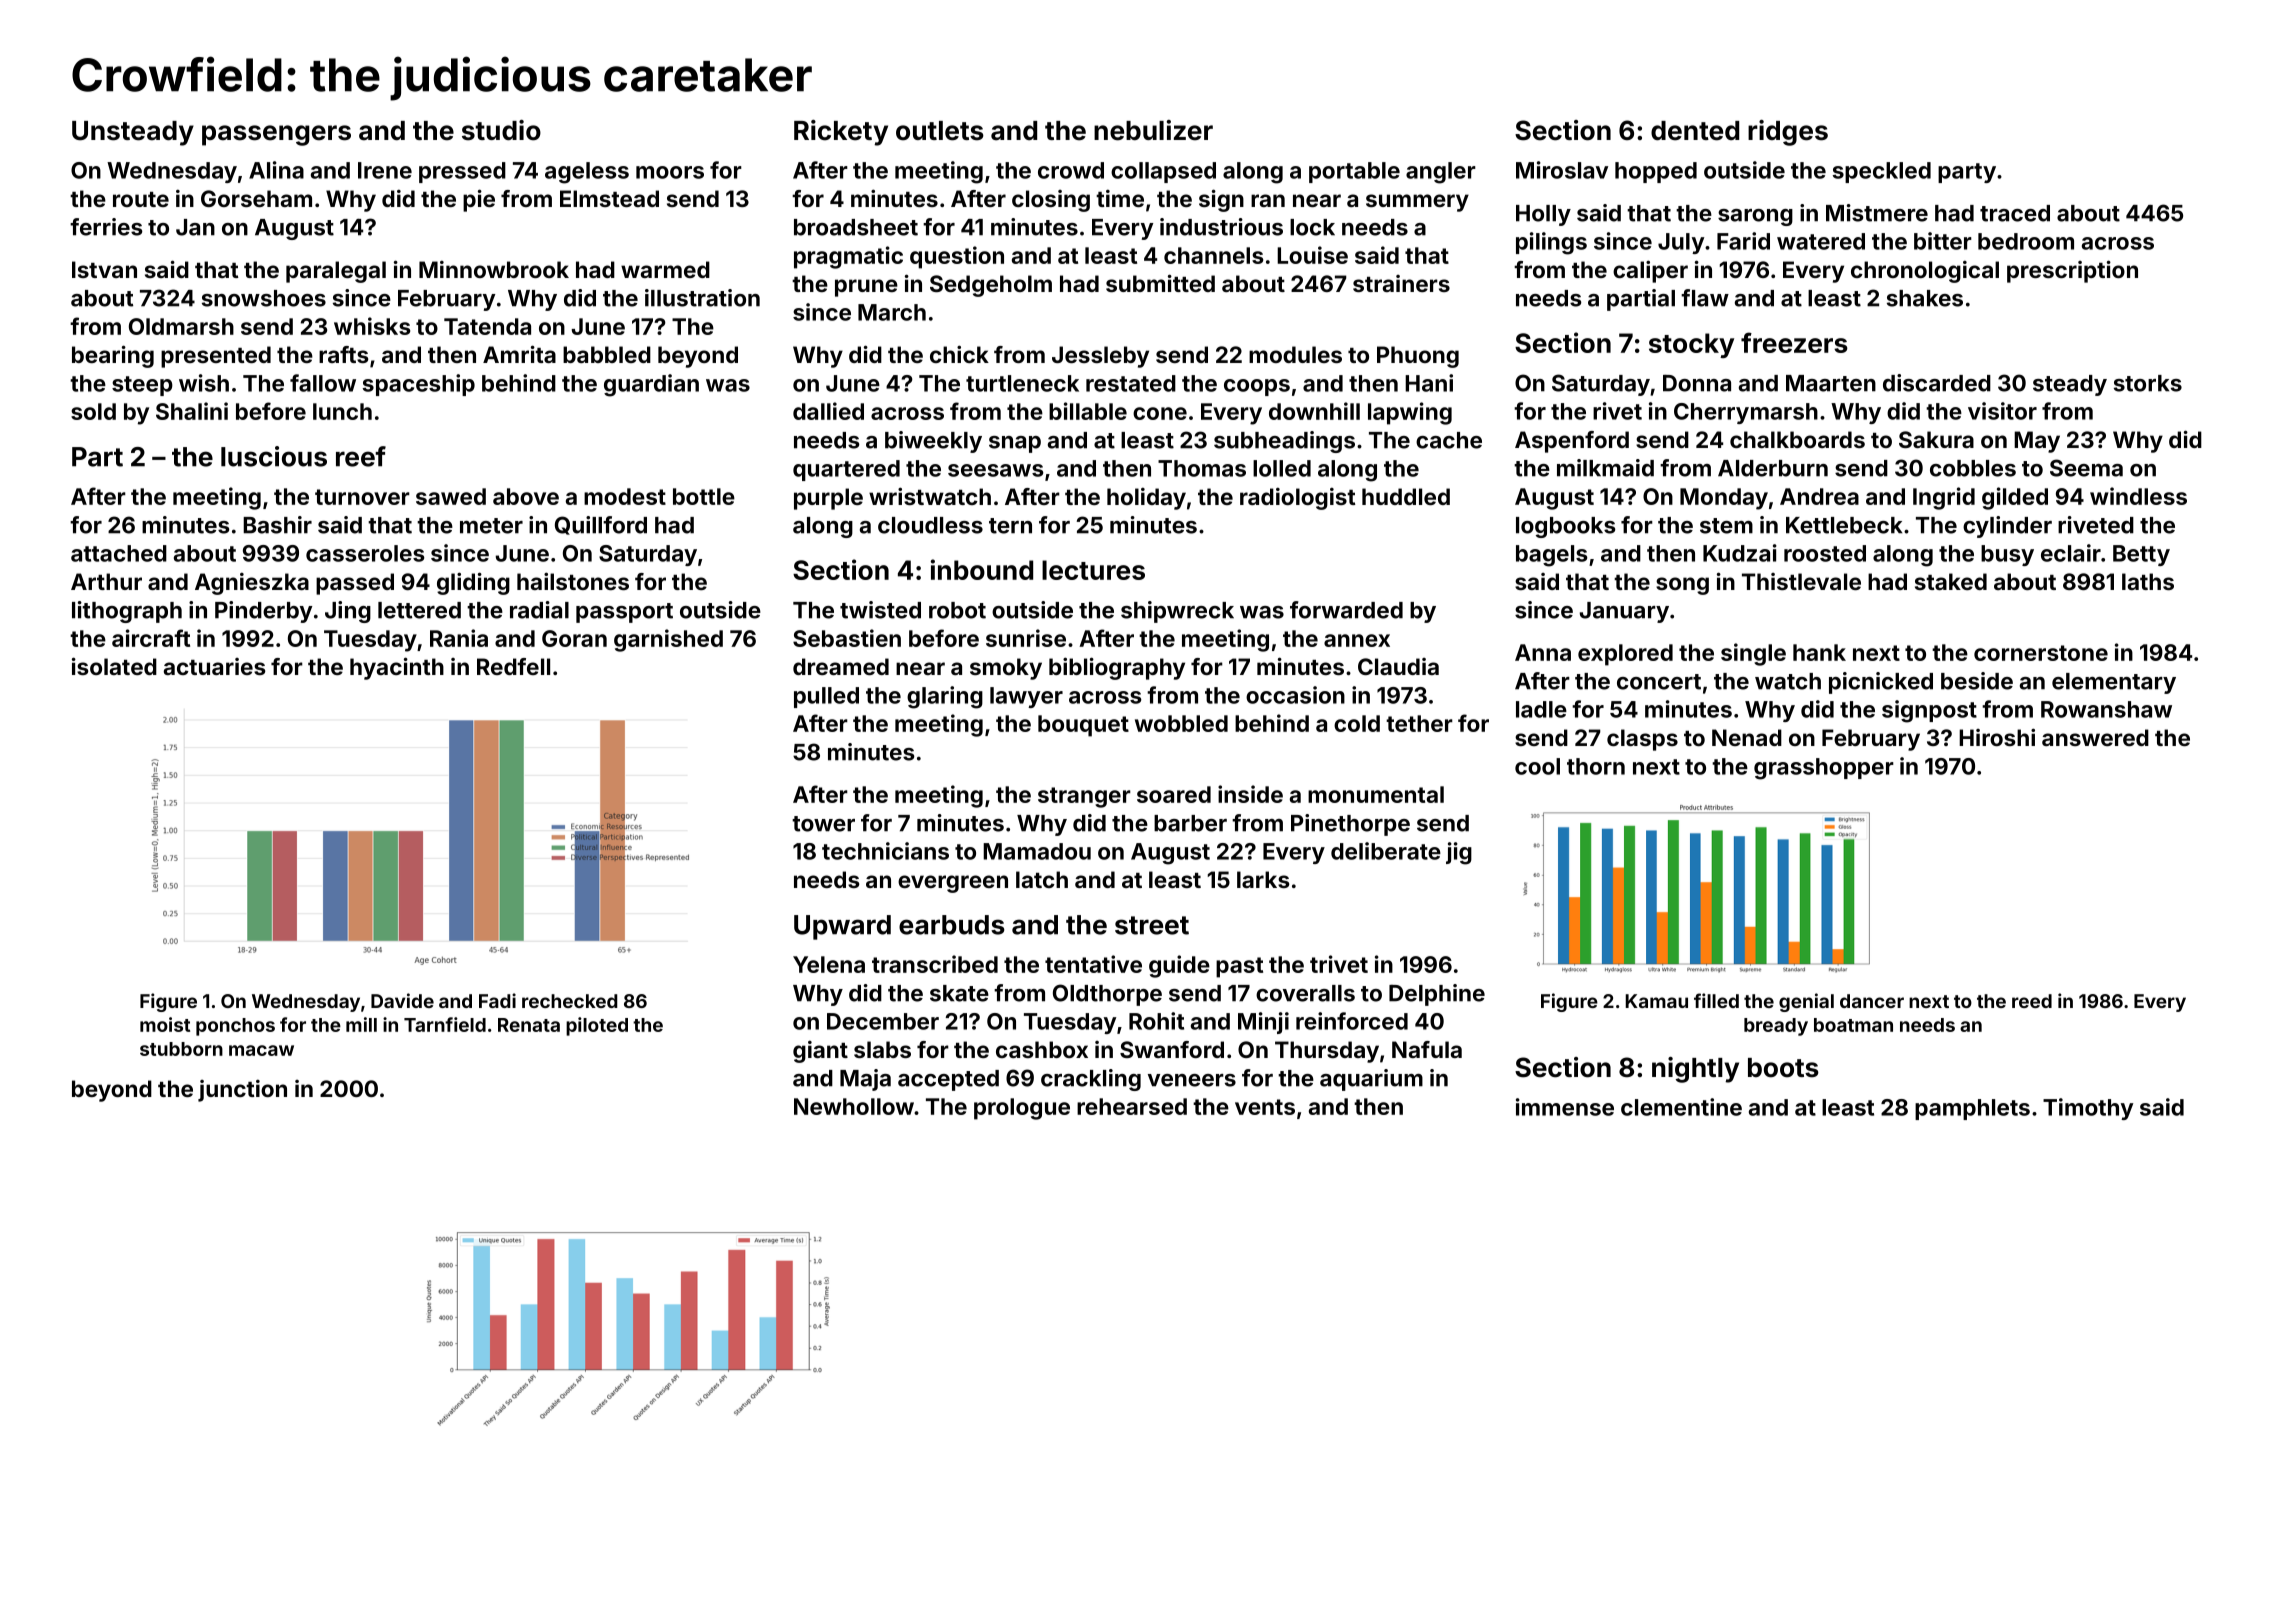  I want to click on immense, so click(1565, 1107).
